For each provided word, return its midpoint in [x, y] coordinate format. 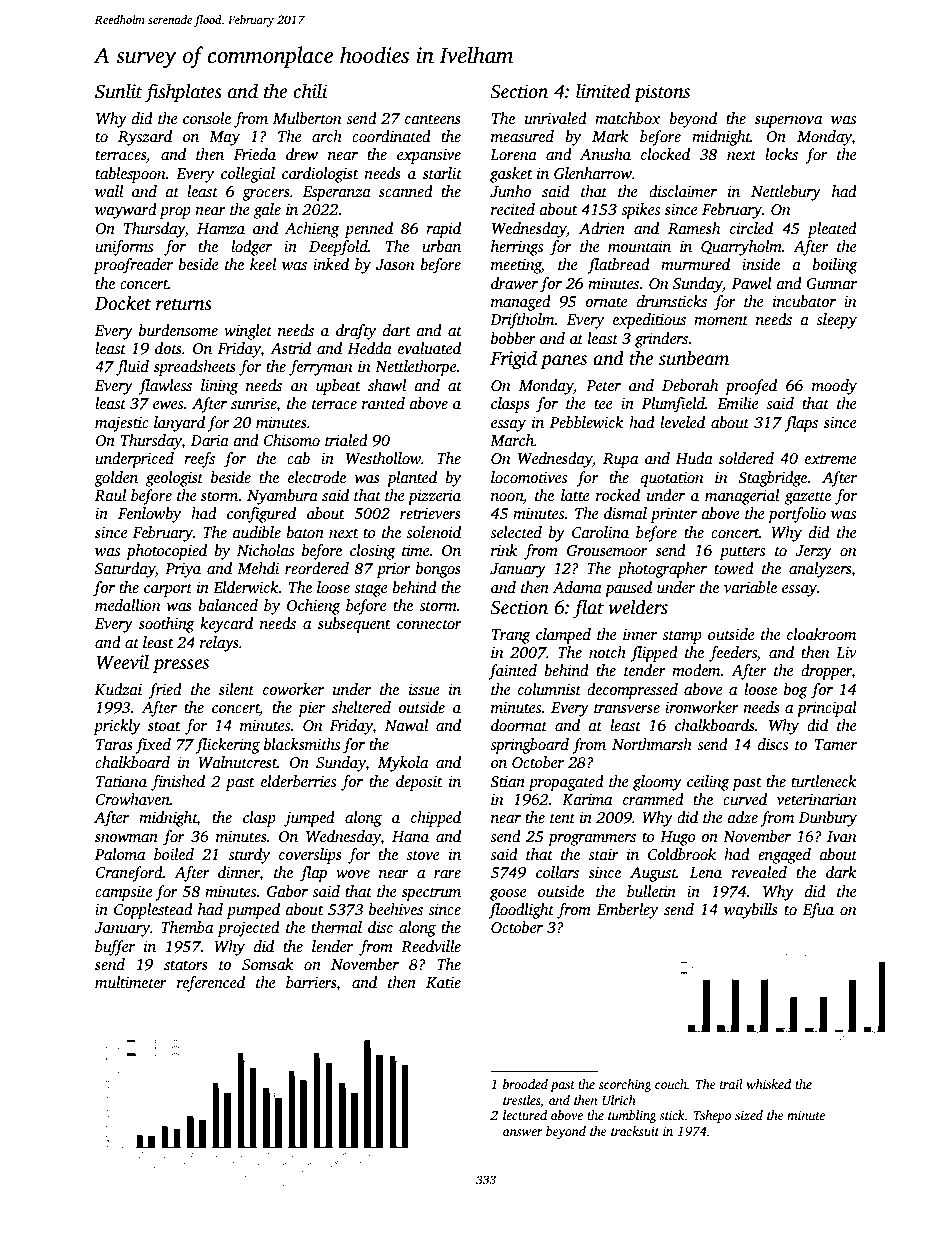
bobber [513, 338]
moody [834, 387]
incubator [804, 301]
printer [673, 515]
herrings [517, 248]
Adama [577, 587]
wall [109, 191]
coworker [293, 689]
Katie [443, 982]
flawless [165, 387]
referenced [211, 984]
